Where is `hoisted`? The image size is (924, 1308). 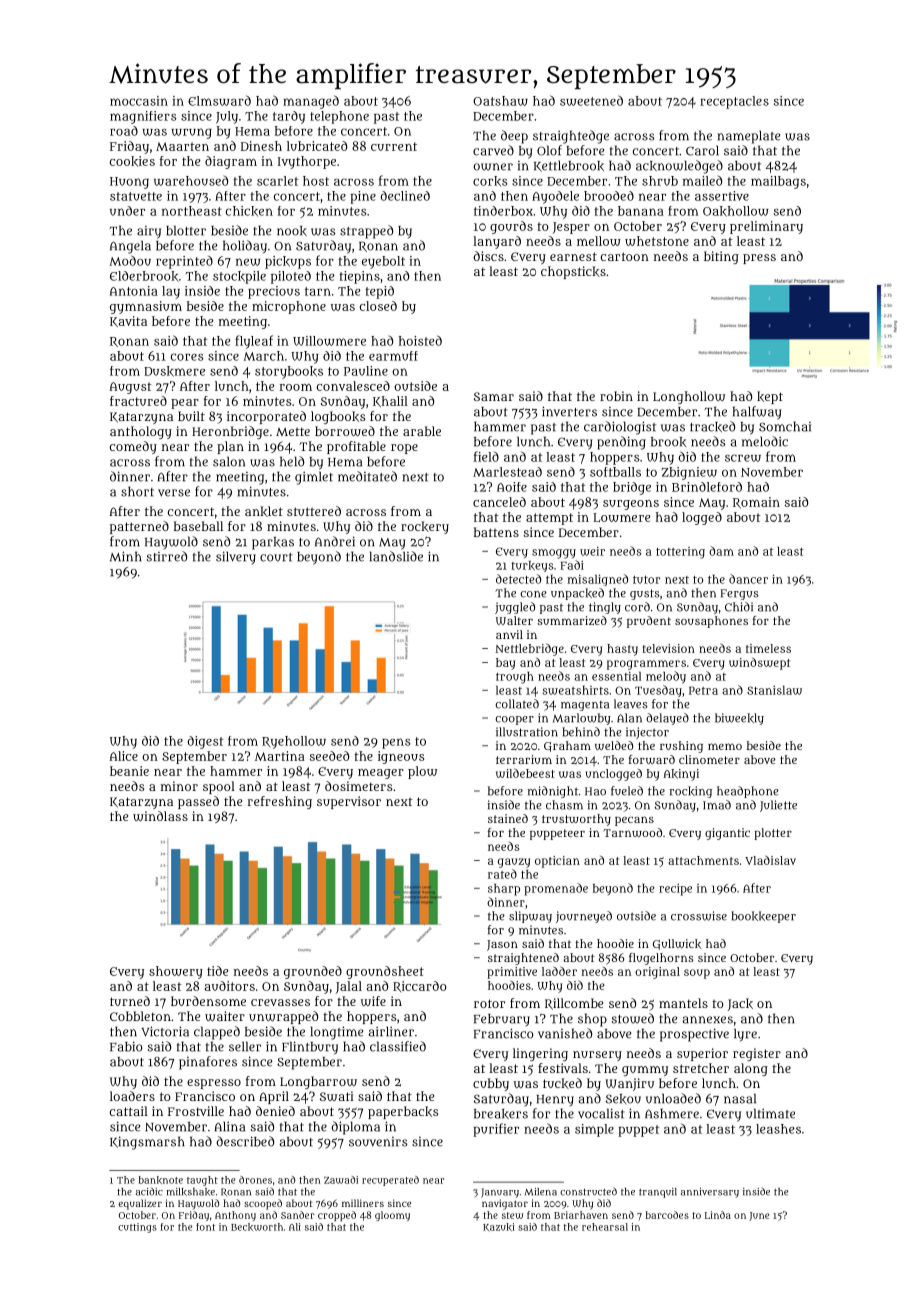 hoisted is located at coordinates (420, 340).
